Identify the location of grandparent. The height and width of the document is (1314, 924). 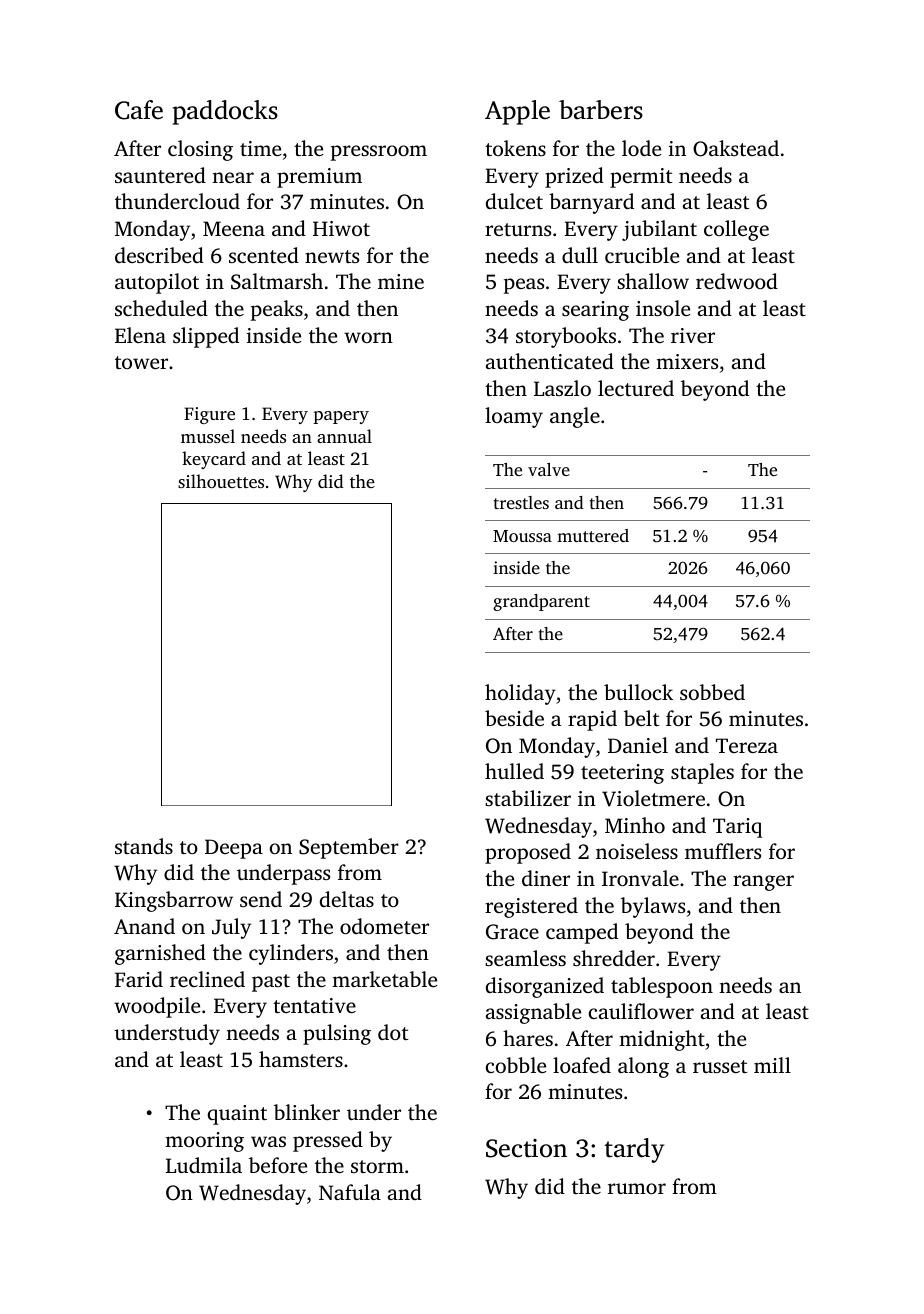
(541, 602).
